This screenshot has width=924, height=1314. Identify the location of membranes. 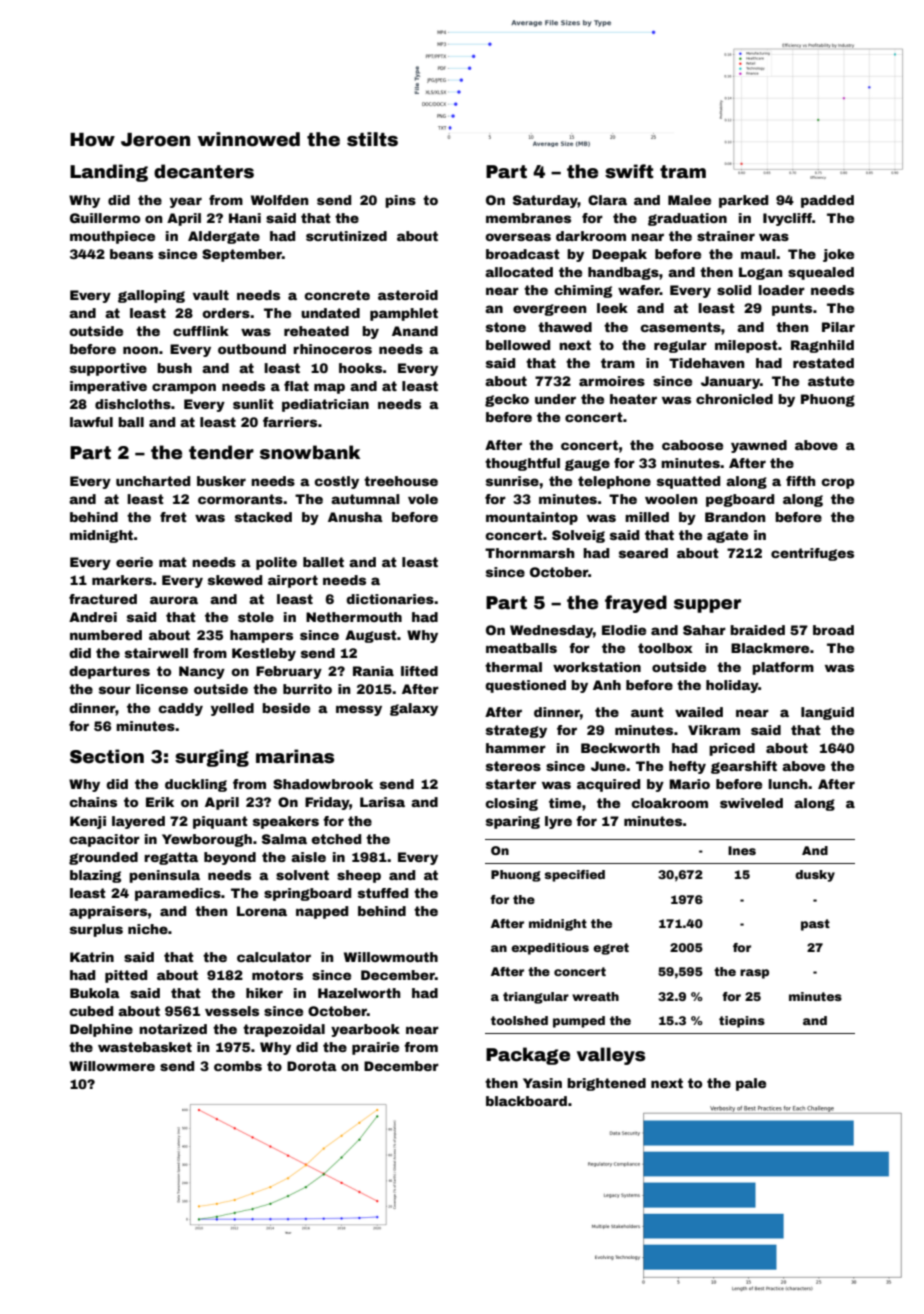
(528, 218).
